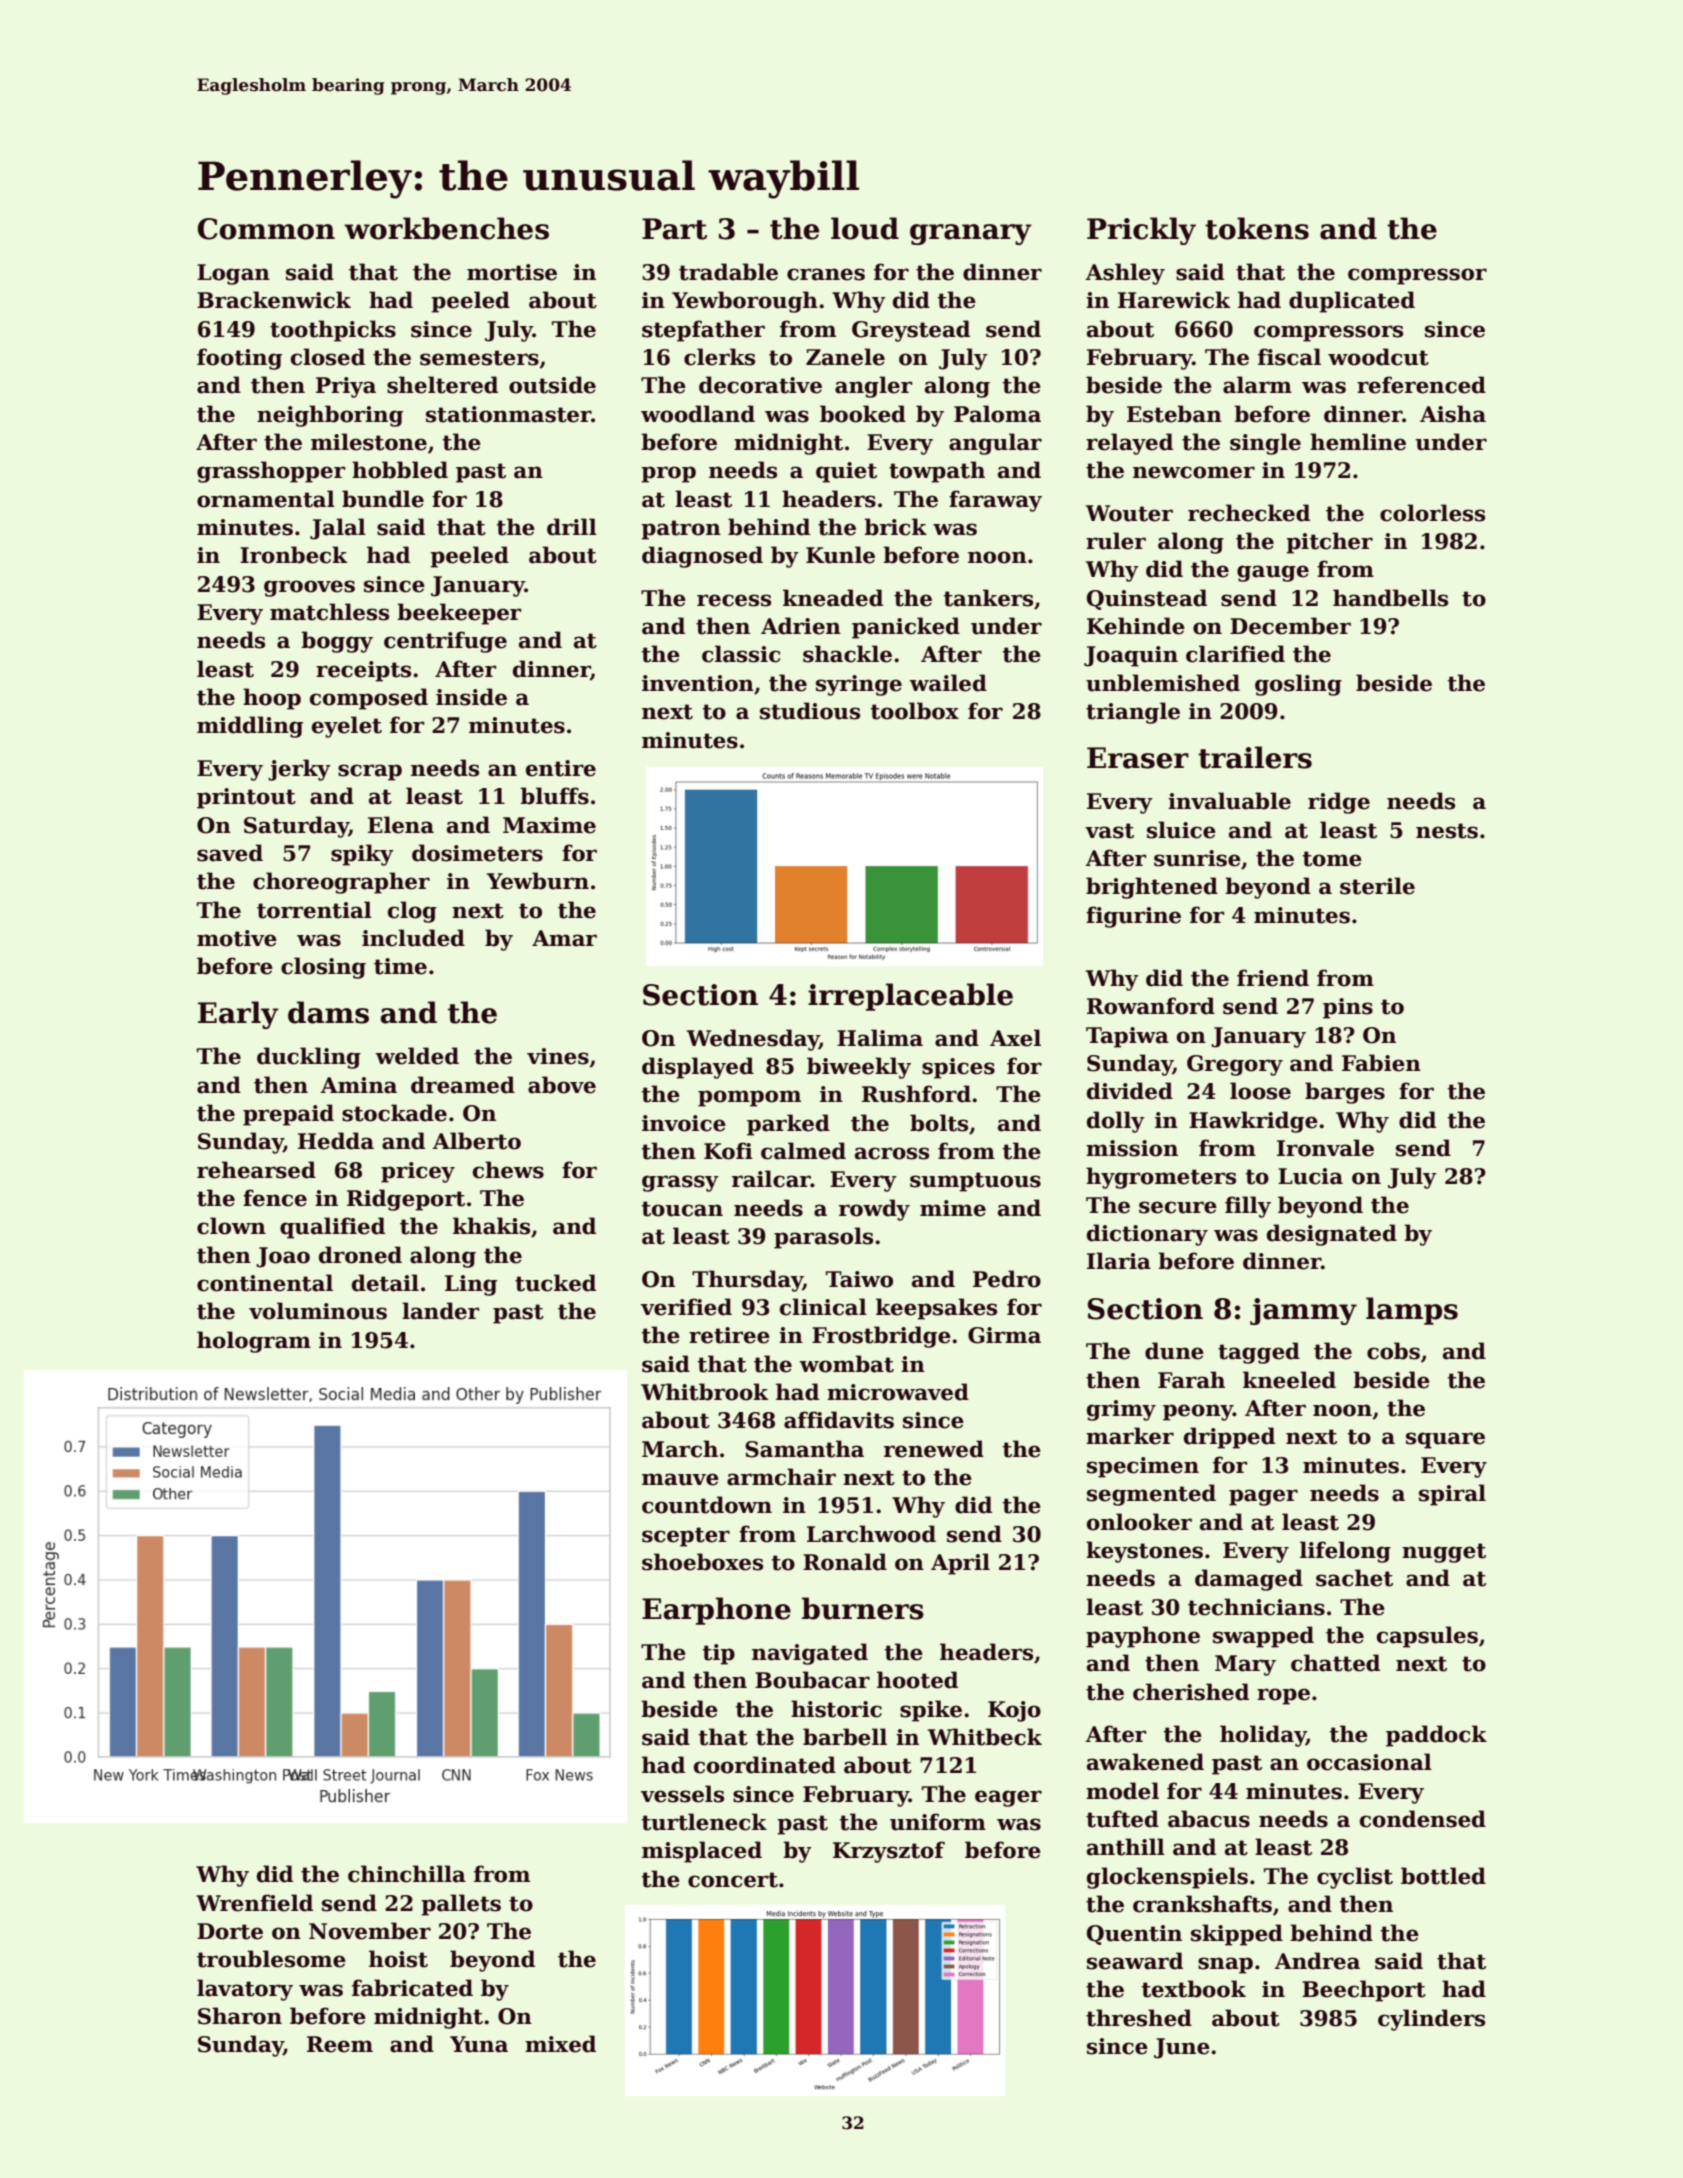 The image size is (1683, 2178). I want to click on Reem, so click(340, 2044).
